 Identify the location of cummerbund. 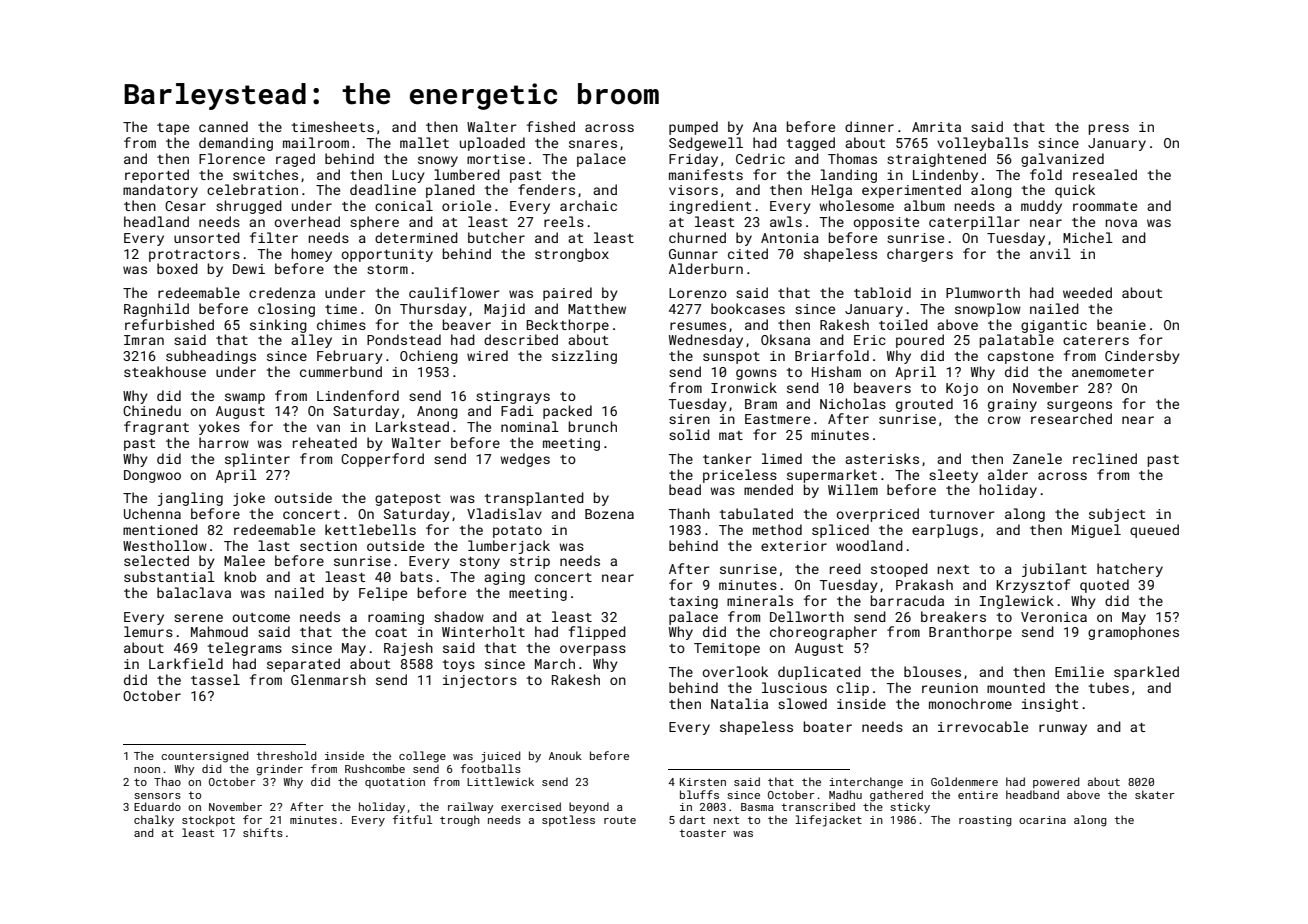
(341, 371).
